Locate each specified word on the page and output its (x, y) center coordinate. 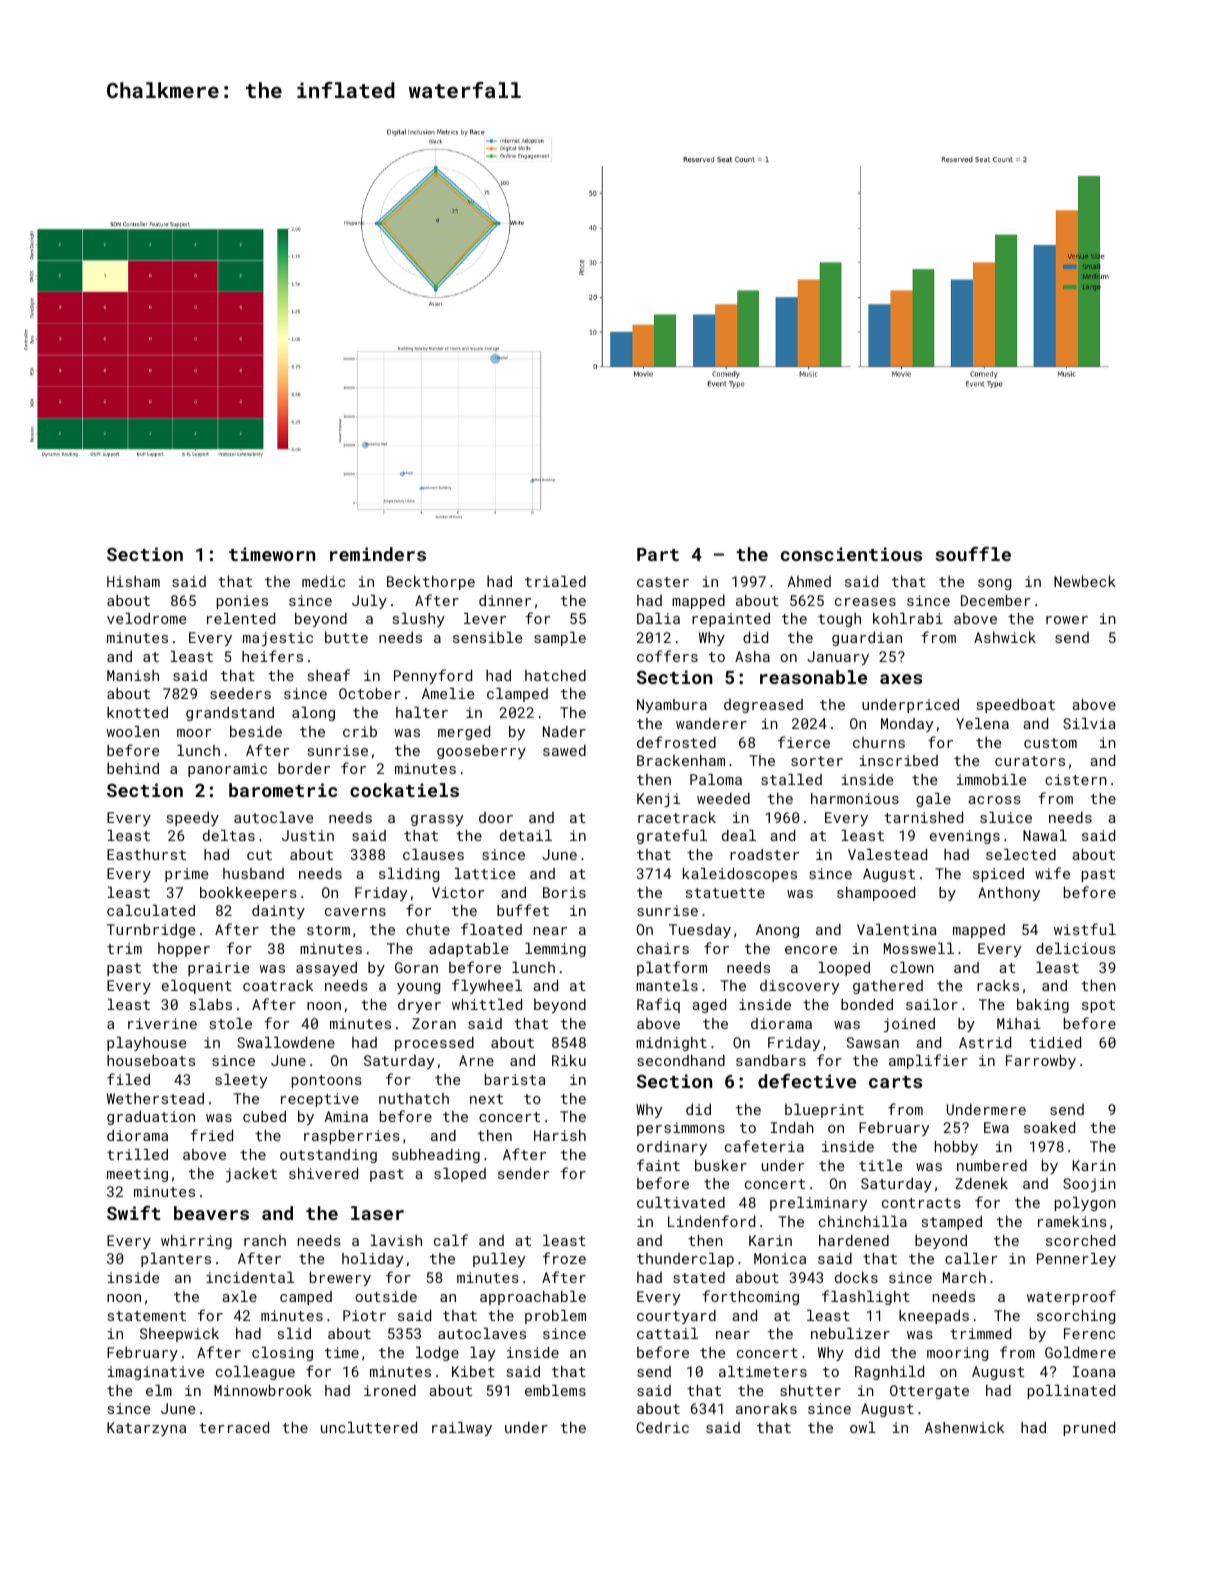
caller (971, 1258)
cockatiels (404, 790)
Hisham (133, 581)
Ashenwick (964, 1427)
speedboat (1016, 706)
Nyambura (672, 706)
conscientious (851, 554)
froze (564, 1258)
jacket (251, 1175)
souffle (973, 554)
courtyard (676, 1317)
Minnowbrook (263, 1390)
